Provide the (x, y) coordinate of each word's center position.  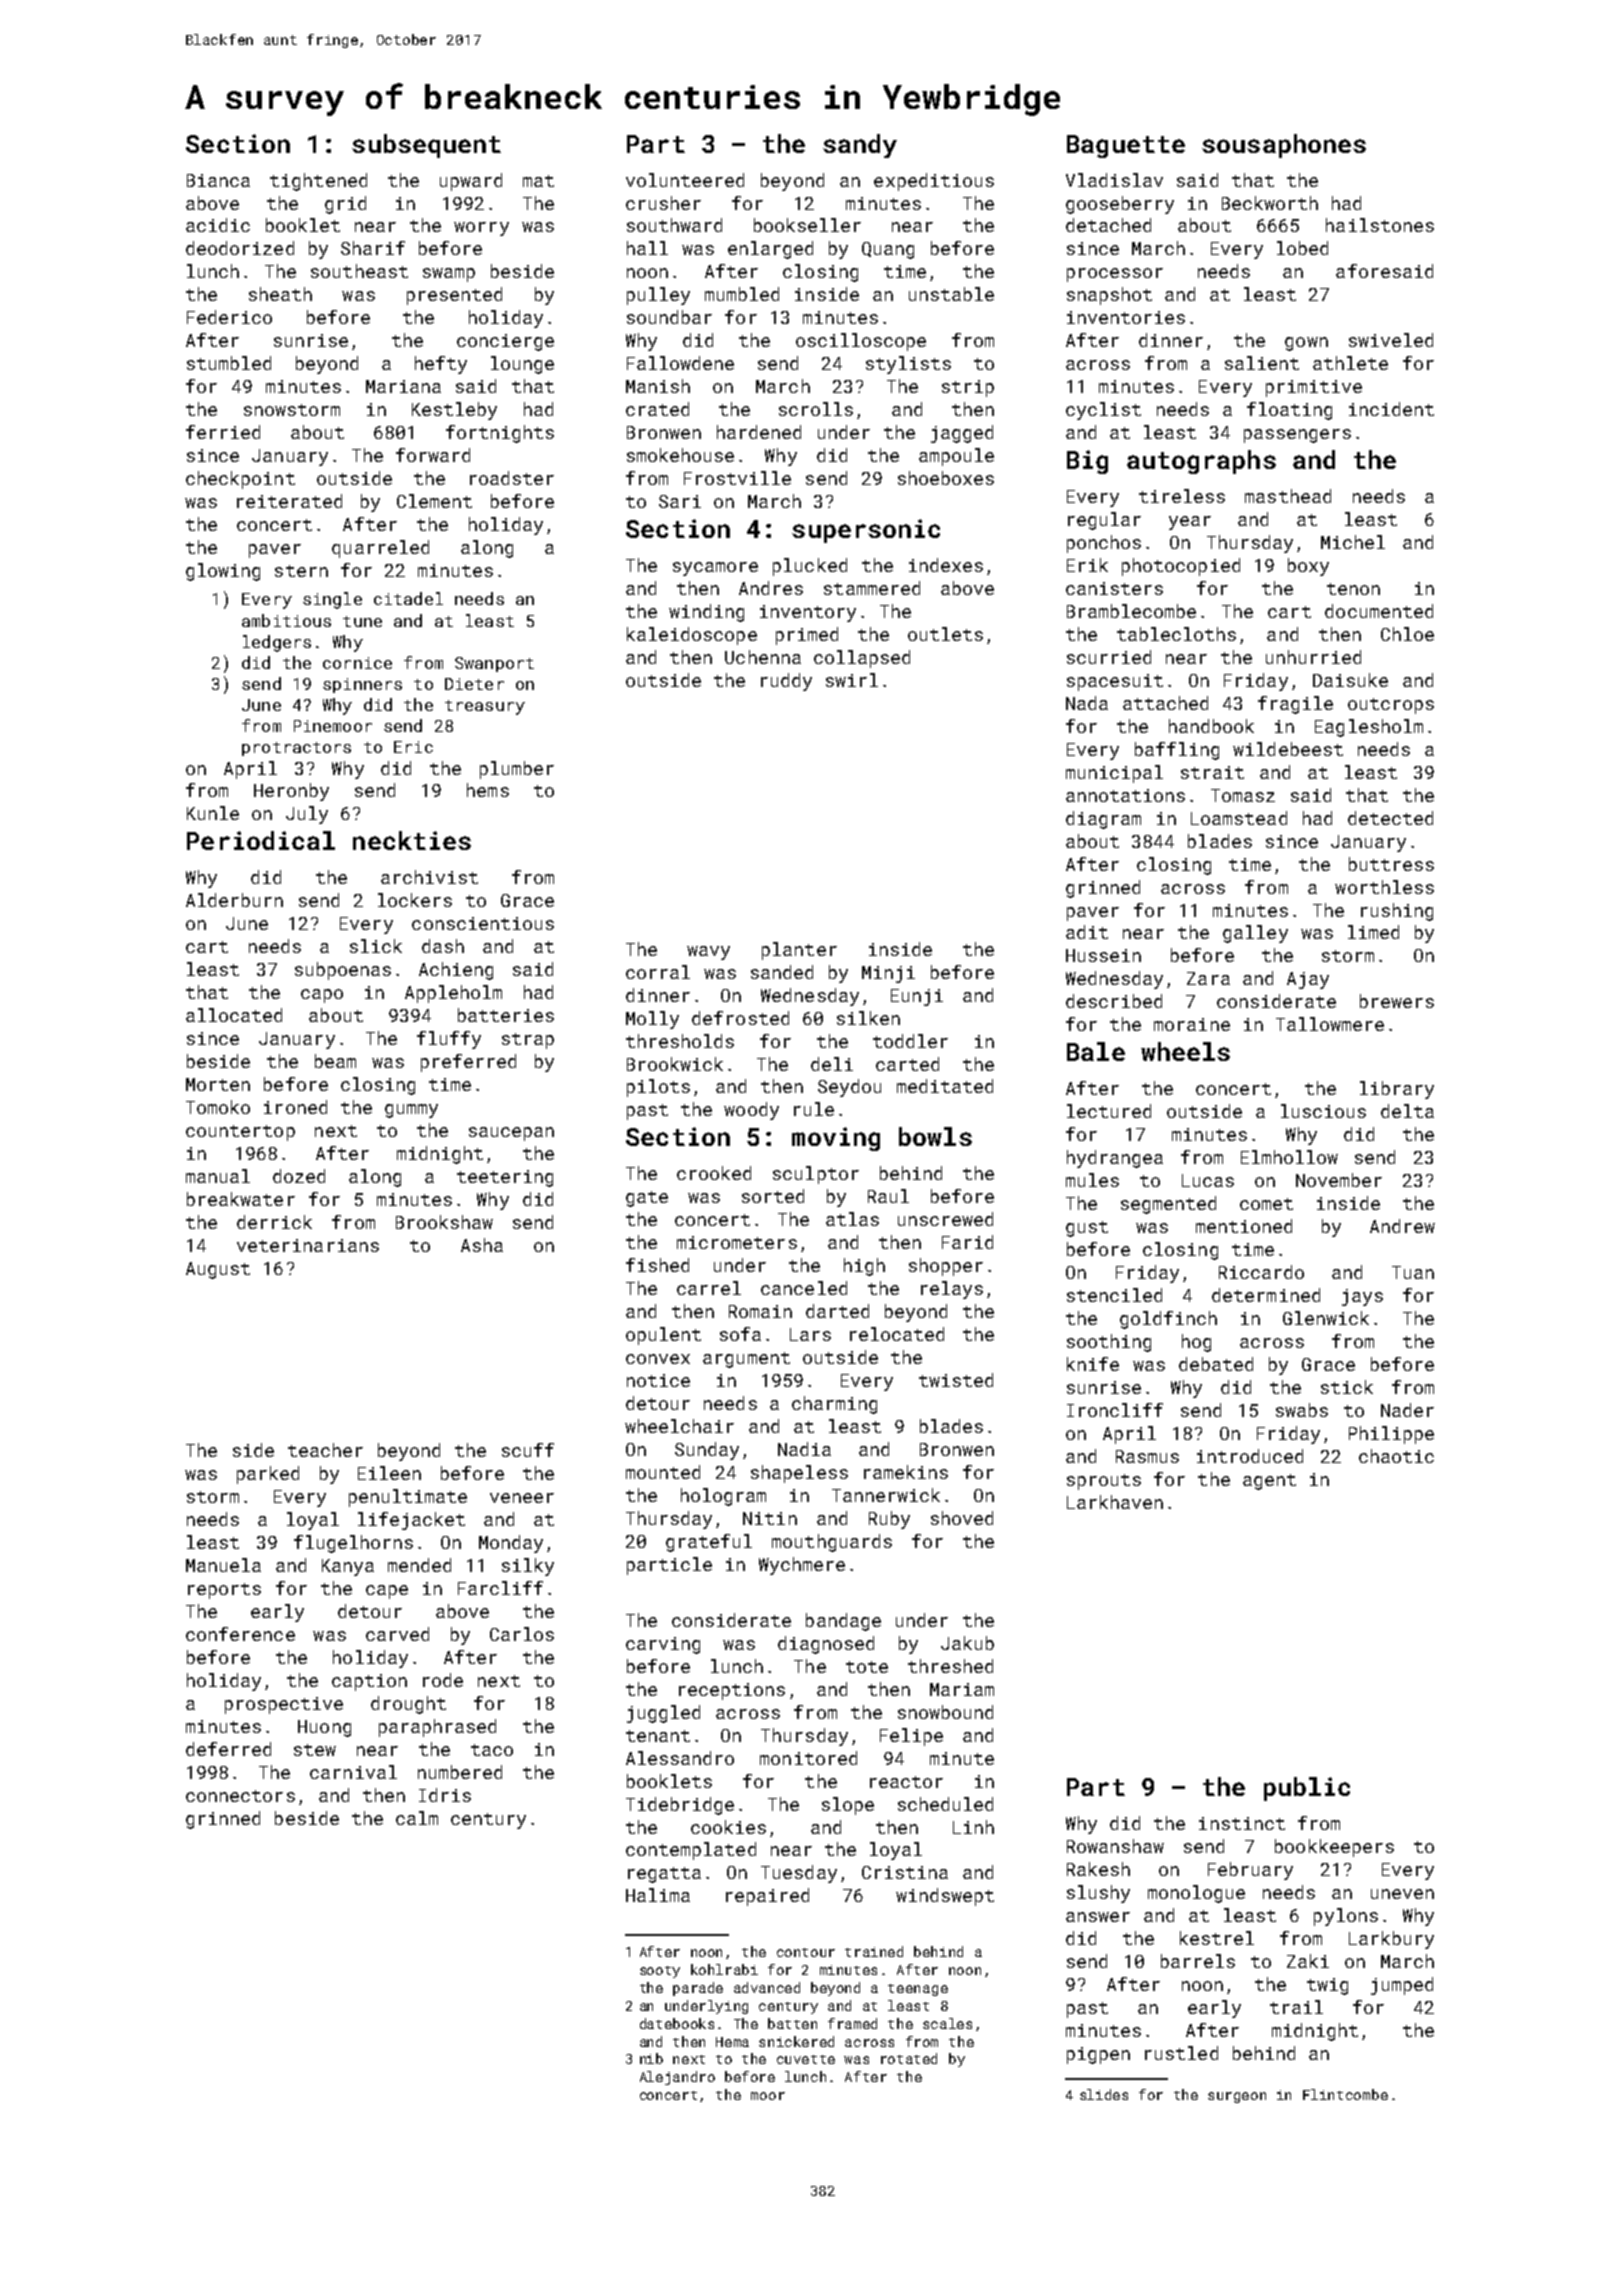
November (1339, 1180)
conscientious (483, 923)
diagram (1103, 820)
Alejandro (677, 2078)
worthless (1384, 887)
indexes (946, 565)
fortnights (500, 434)
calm (417, 1818)
